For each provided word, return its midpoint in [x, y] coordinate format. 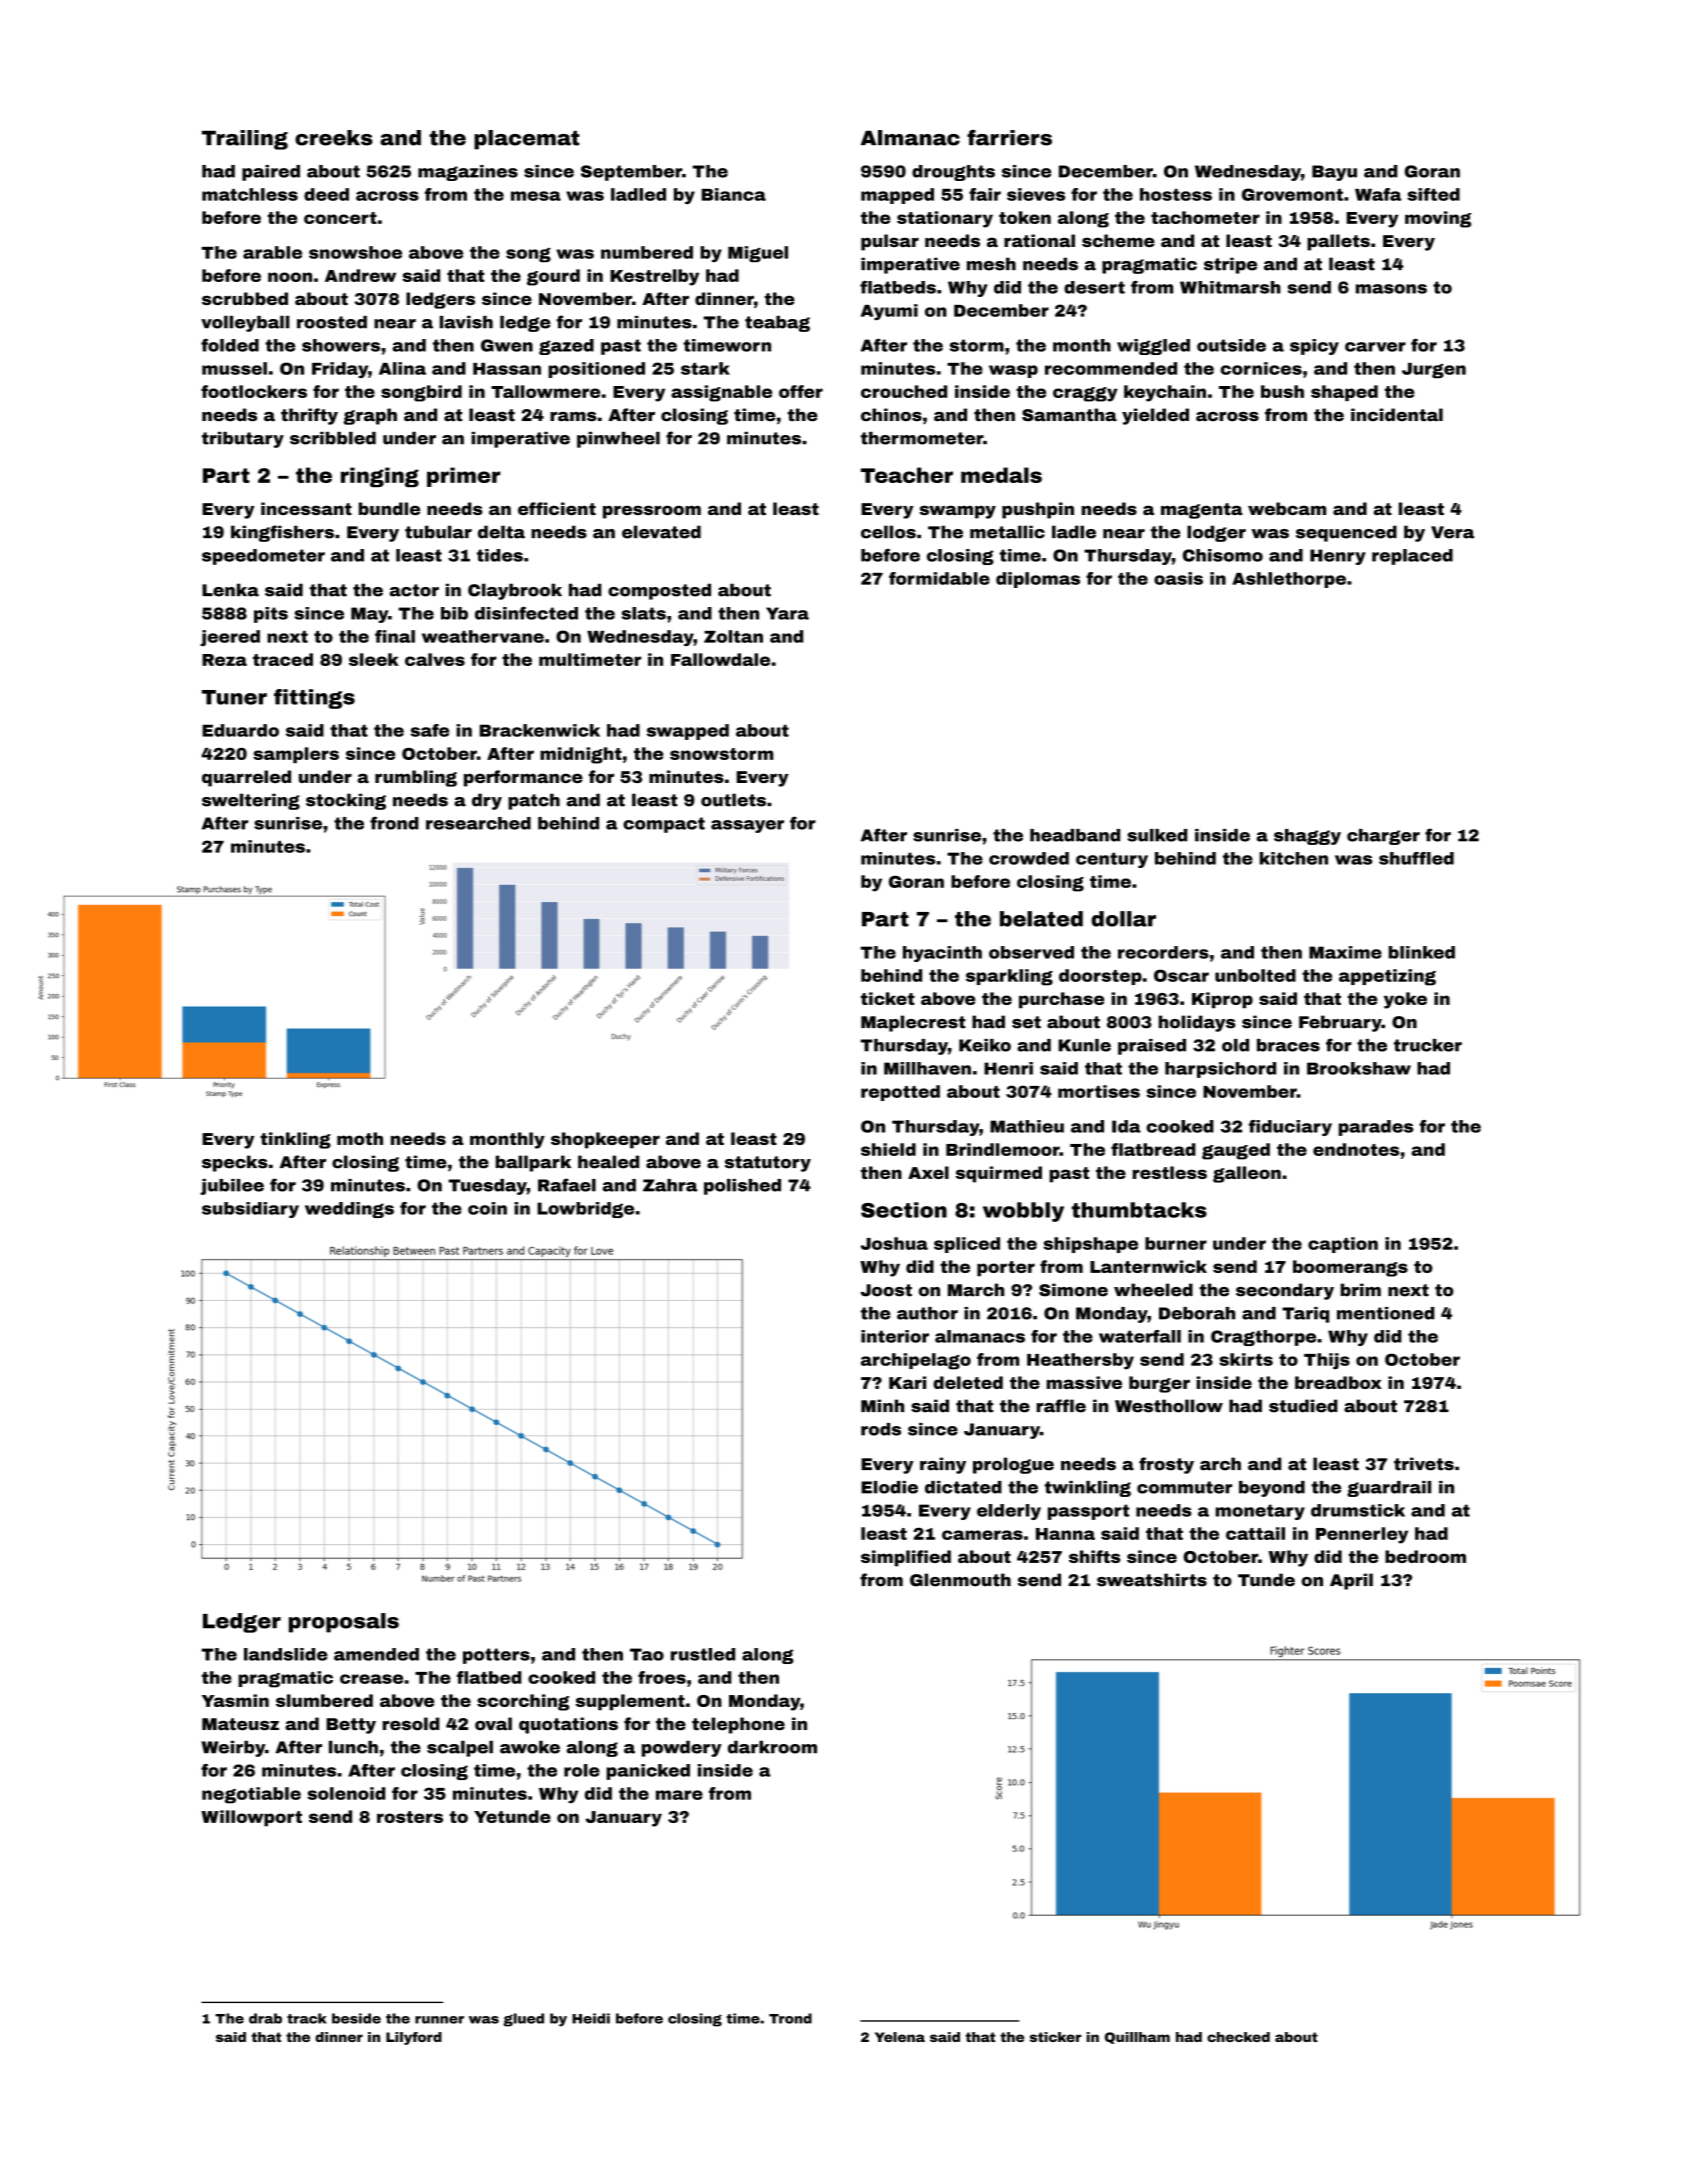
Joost [886, 1290]
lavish [466, 322]
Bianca [734, 194]
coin [487, 1208]
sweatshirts [1152, 1580]
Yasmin [235, 1700]
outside [1231, 345]
